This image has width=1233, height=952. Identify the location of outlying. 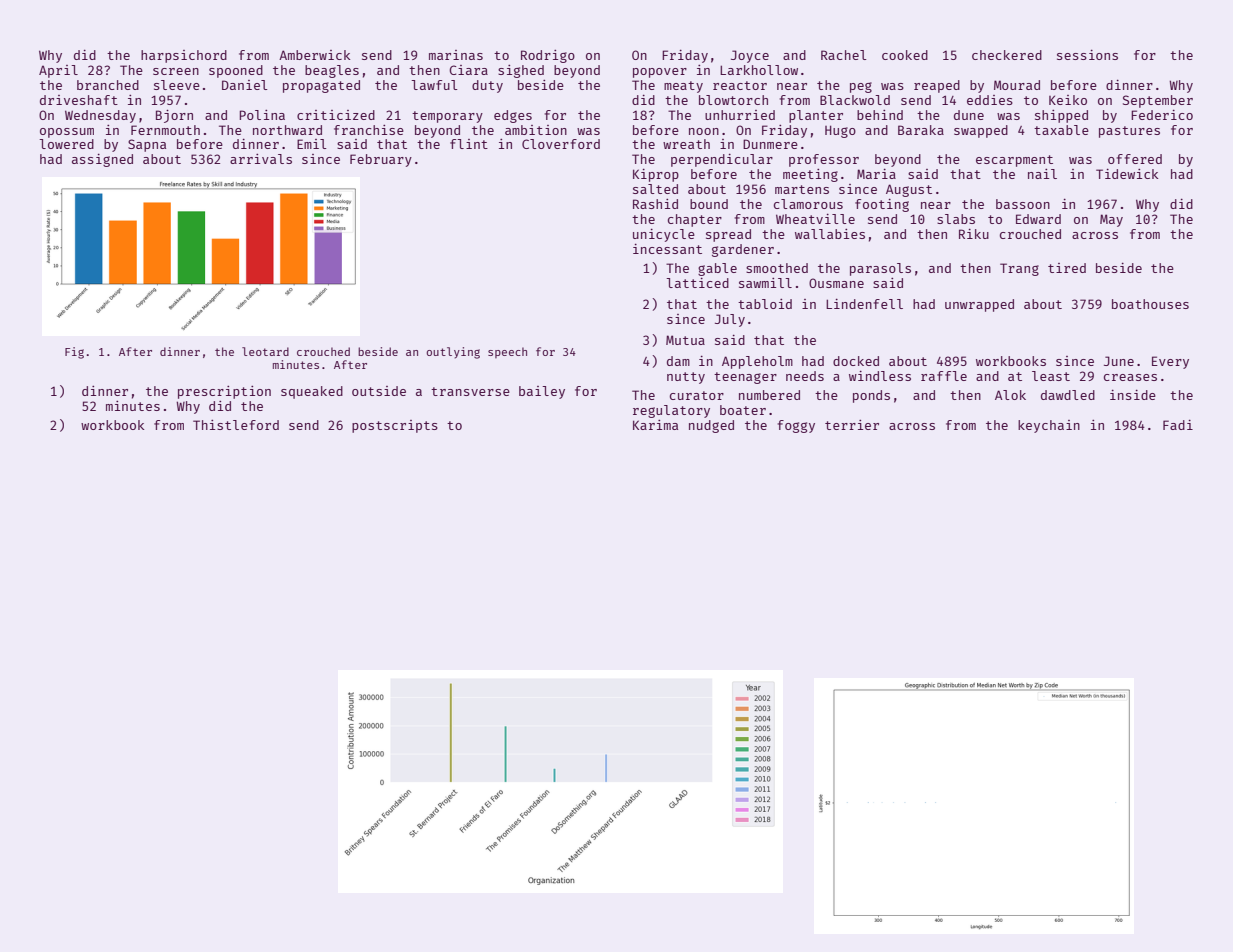
(453, 353).
